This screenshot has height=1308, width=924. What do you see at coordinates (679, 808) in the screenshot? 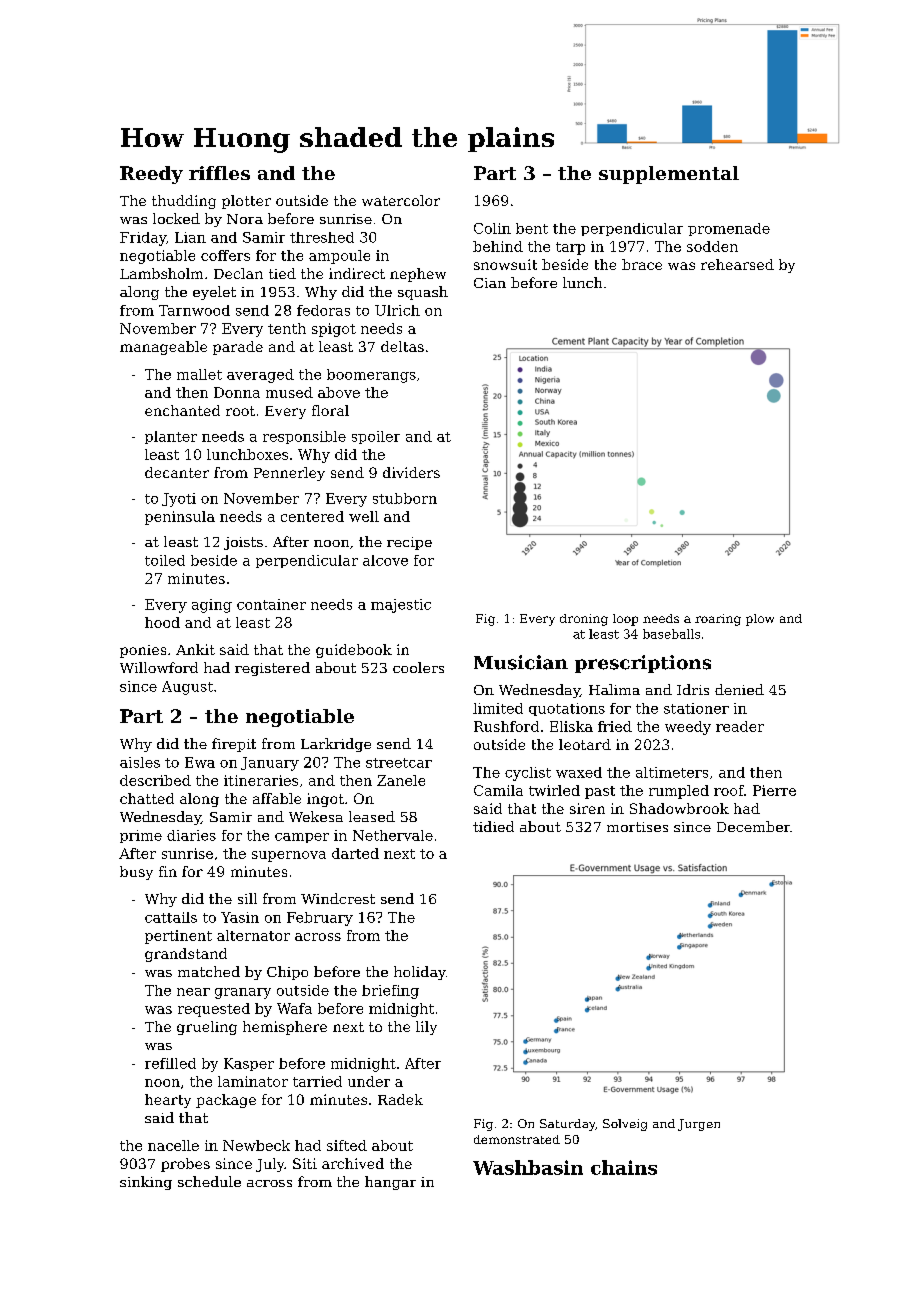
I see `Shadowbrook` at bounding box center [679, 808].
